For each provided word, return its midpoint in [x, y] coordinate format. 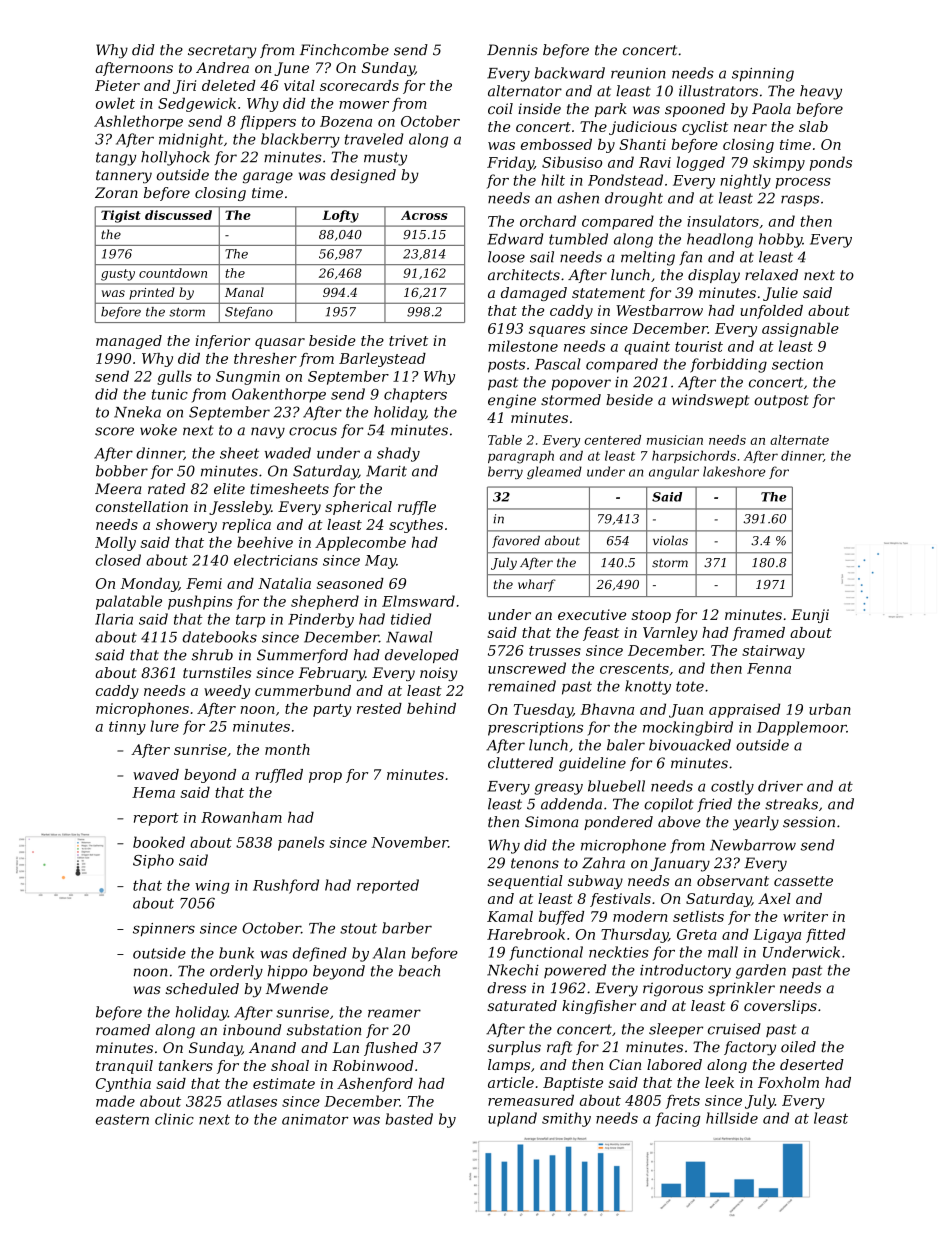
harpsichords [694, 457]
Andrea [222, 67]
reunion [638, 73]
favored [516, 542]
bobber [122, 471]
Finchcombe [344, 50]
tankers [186, 1065]
